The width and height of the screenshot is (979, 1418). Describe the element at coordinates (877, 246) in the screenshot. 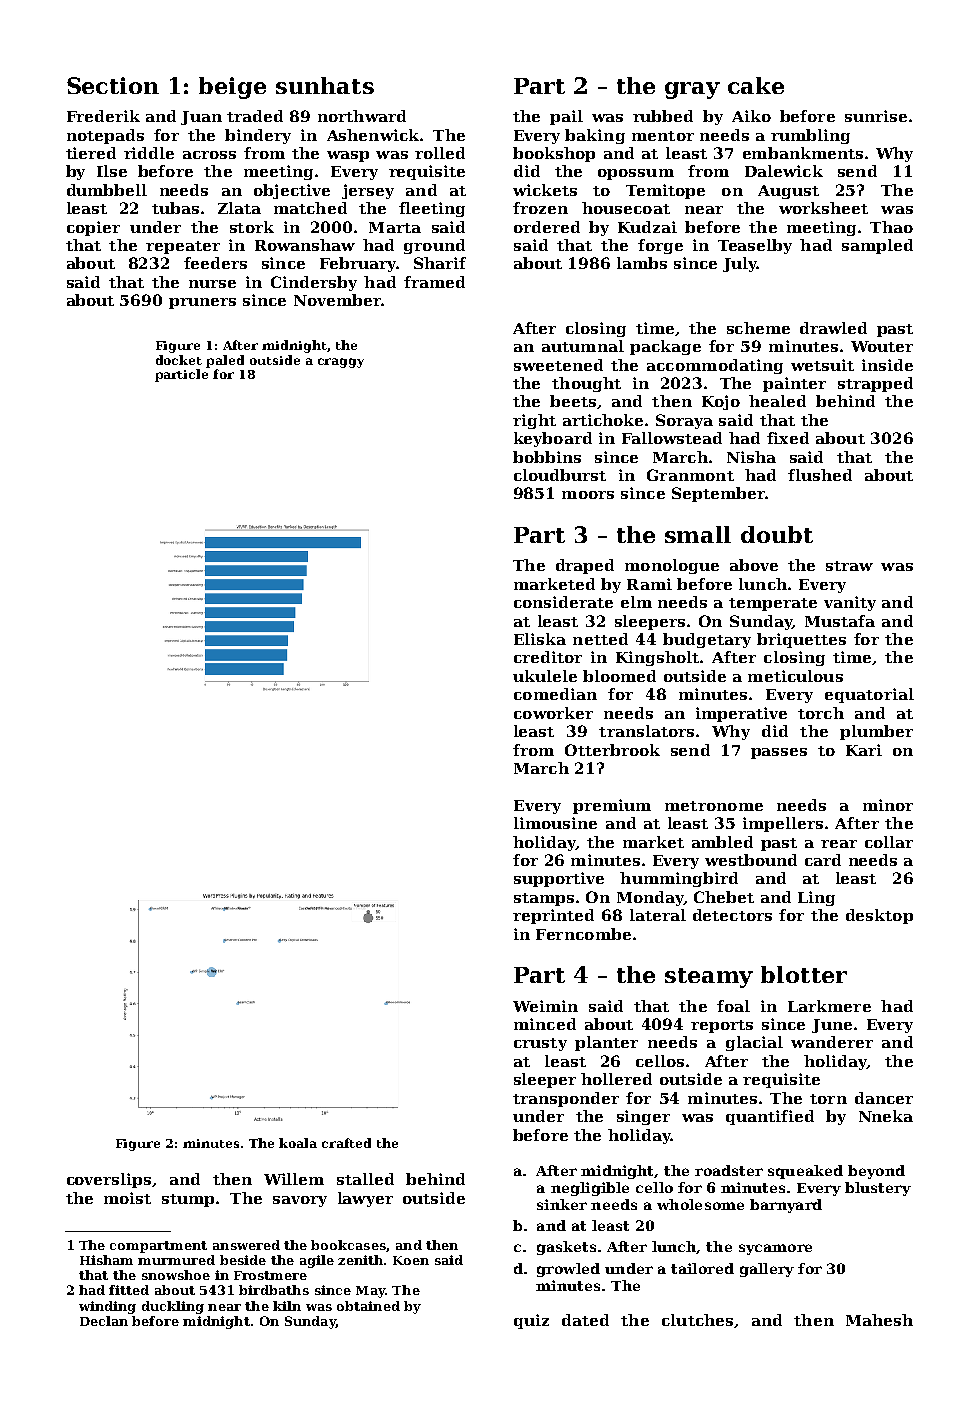

I see `sampled` at that location.
